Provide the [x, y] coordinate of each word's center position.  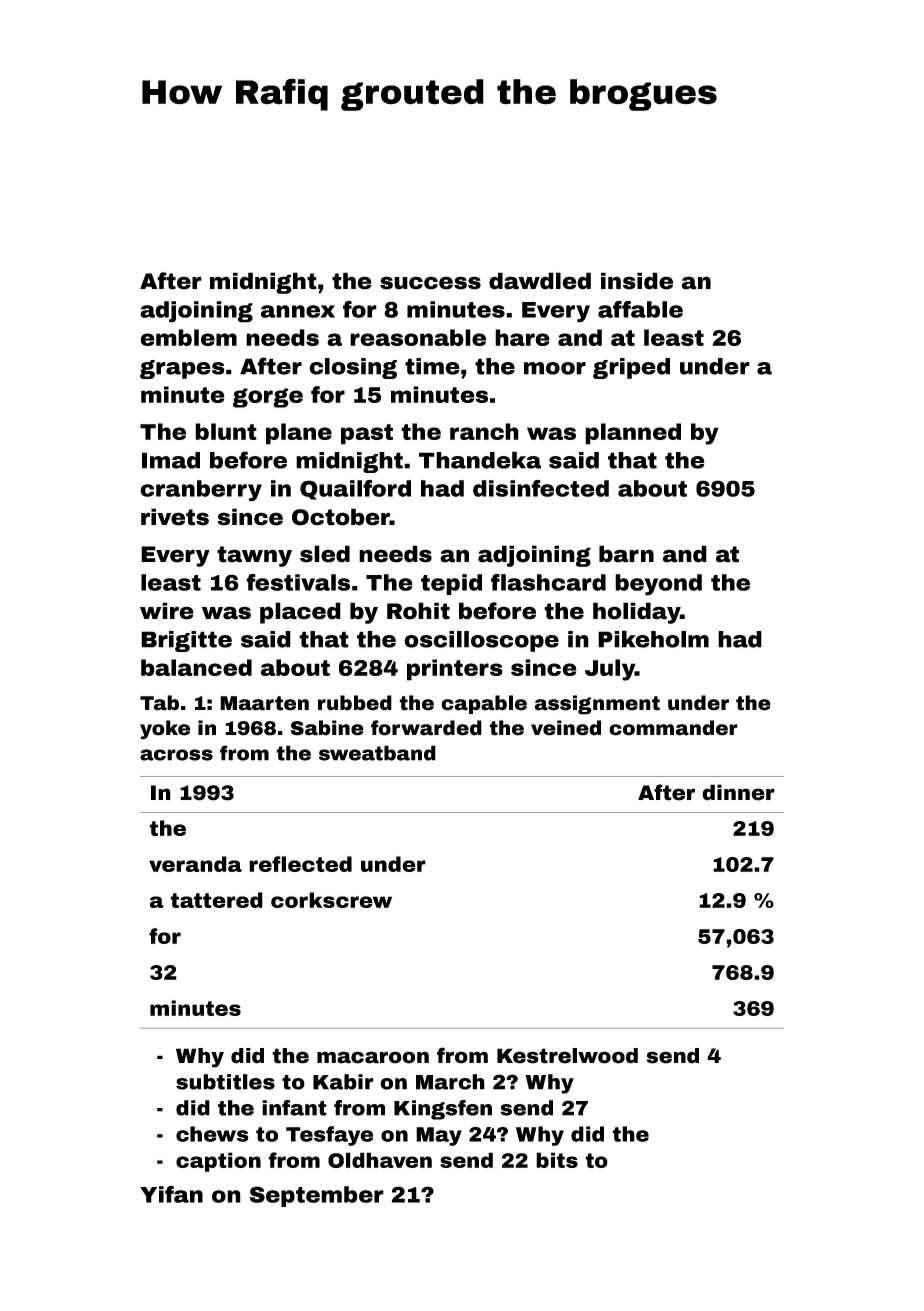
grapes [182, 369]
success [430, 283]
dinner [738, 792]
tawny [254, 556]
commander [673, 728]
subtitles [225, 1082]
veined [566, 728]
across [176, 755]
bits [557, 1160]
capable [484, 704]
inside [637, 281]
